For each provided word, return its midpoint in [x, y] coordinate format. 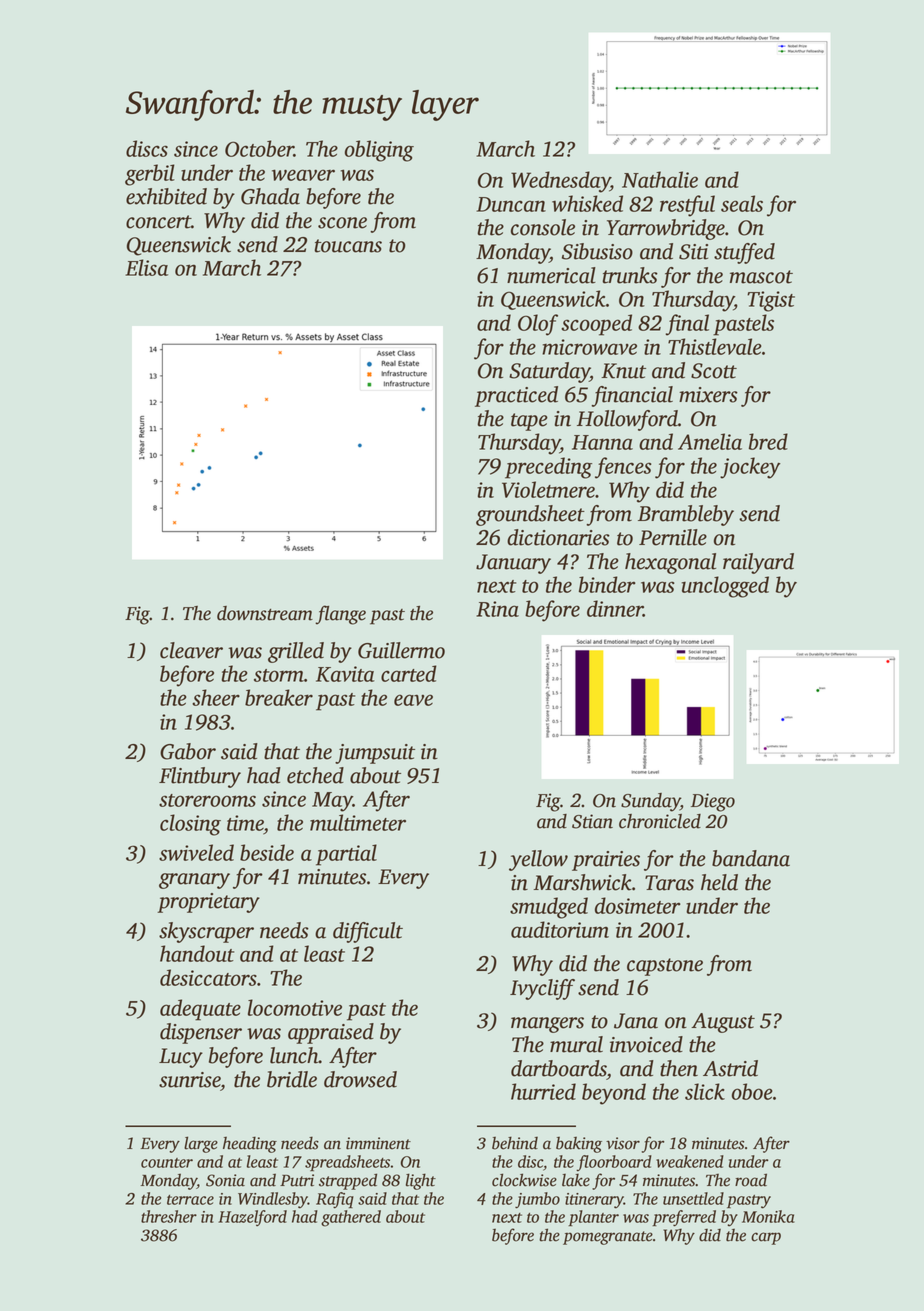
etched [315, 775]
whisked [587, 203]
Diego [713, 802]
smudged [549, 908]
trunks [630, 275]
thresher [169, 1216]
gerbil [150, 175]
